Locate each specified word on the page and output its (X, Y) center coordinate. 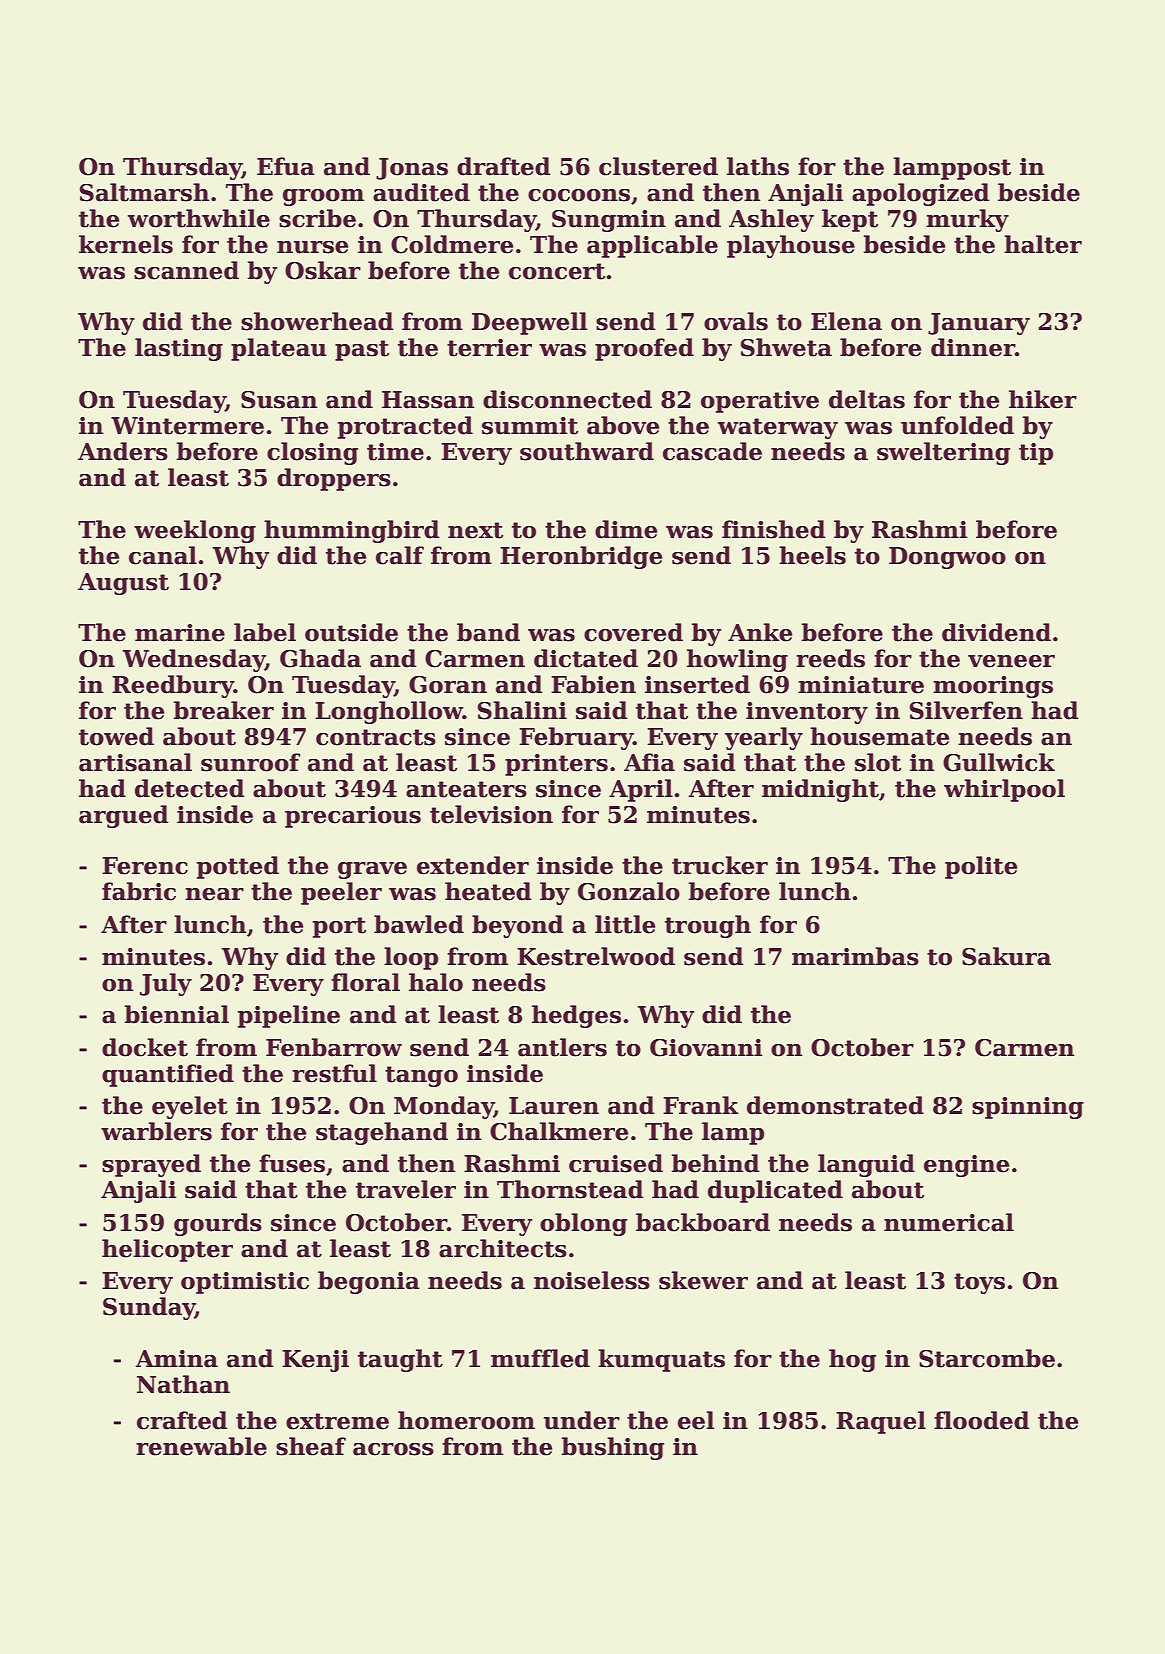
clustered (658, 166)
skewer (703, 1280)
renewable (201, 1446)
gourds (218, 1224)
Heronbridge (581, 557)
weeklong (195, 531)
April (641, 790)
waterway (778, 428)
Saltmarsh (144, 192)
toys (979, 1283)
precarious (353, 817)
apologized (921, 194)
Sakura (1006, 956)
